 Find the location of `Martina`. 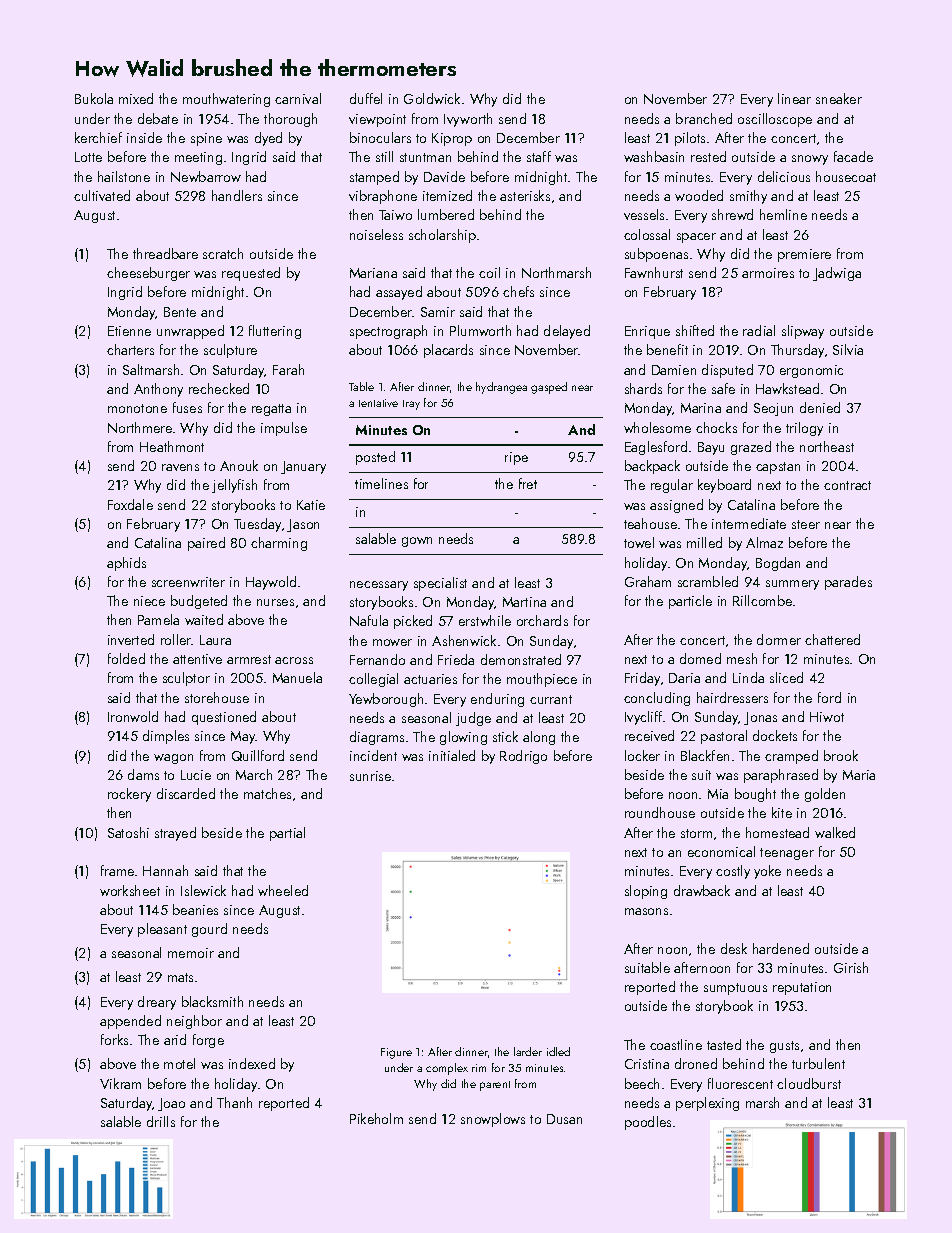

Martina is located at coordinates (524, 602).
